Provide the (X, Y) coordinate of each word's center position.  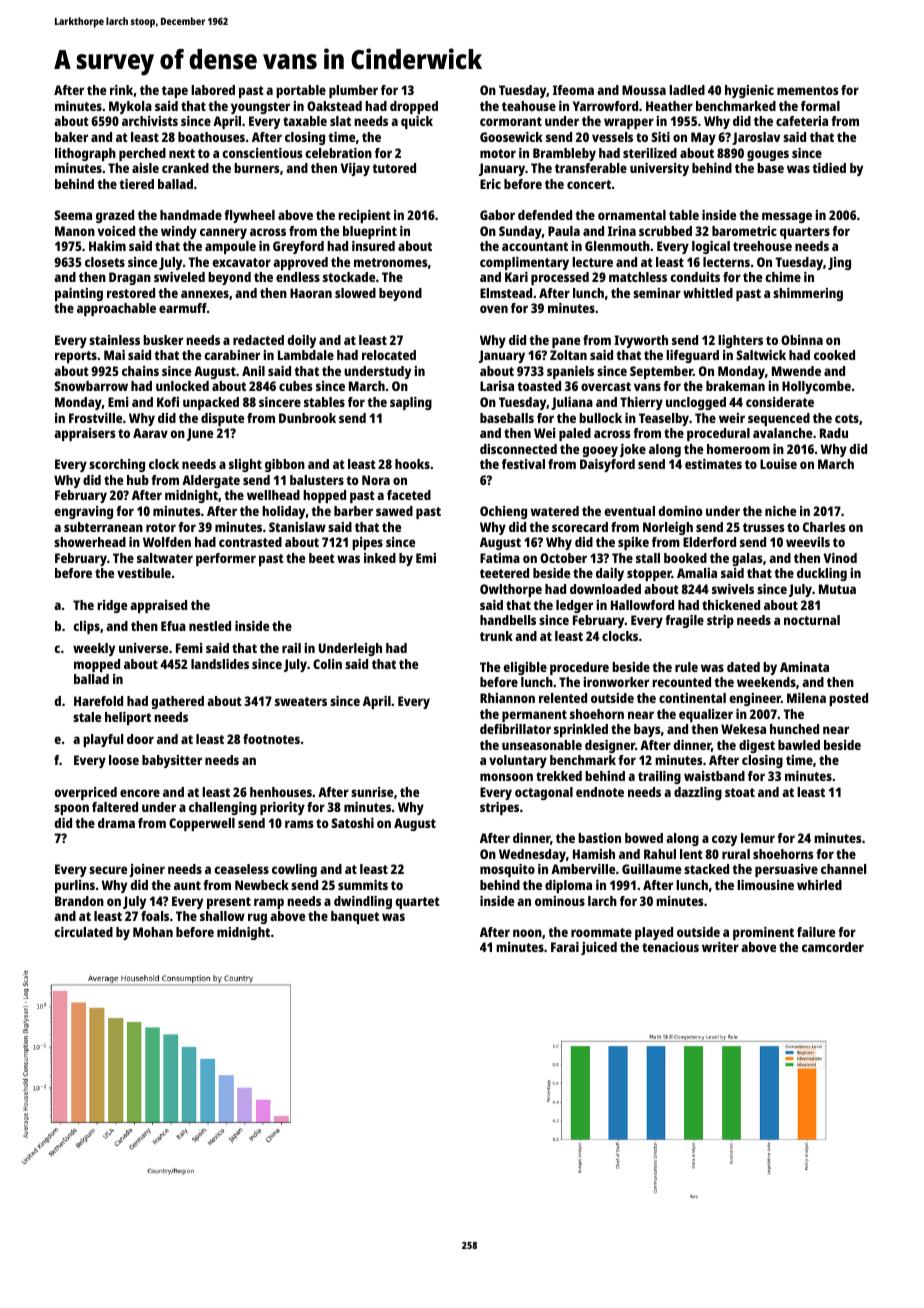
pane (566, 342)
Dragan (130, 278)
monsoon (506, 777)
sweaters (301, 701)
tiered (137, 184)
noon (527, 933)
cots (847, 418)
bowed (644, 838)
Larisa (497, 386)
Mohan (153, 932)
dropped (414, 107)
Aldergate (211, 481)
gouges (768, 155)
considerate (780, 402)
